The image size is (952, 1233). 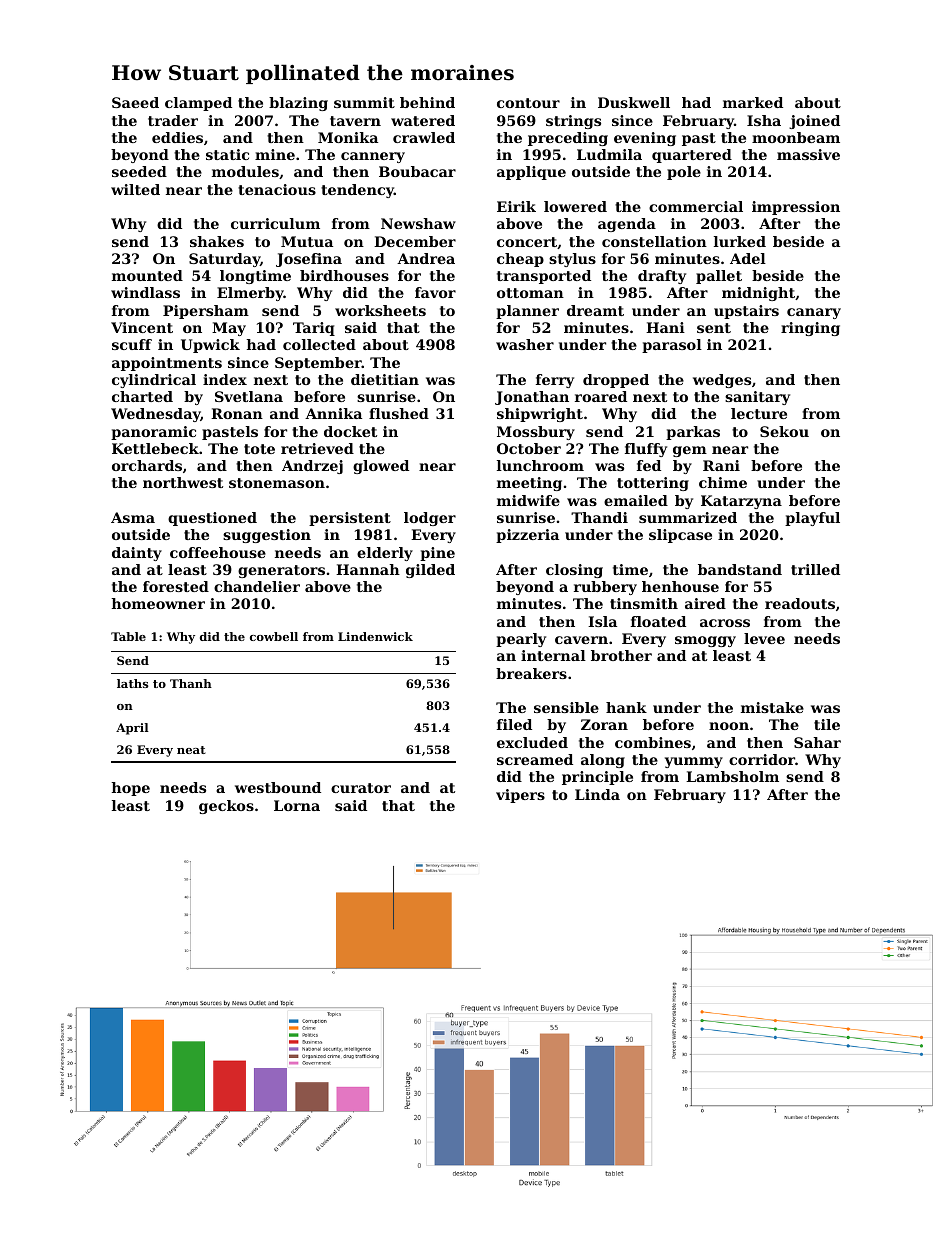 I want to click on chime, so click(x=723, y=482).
